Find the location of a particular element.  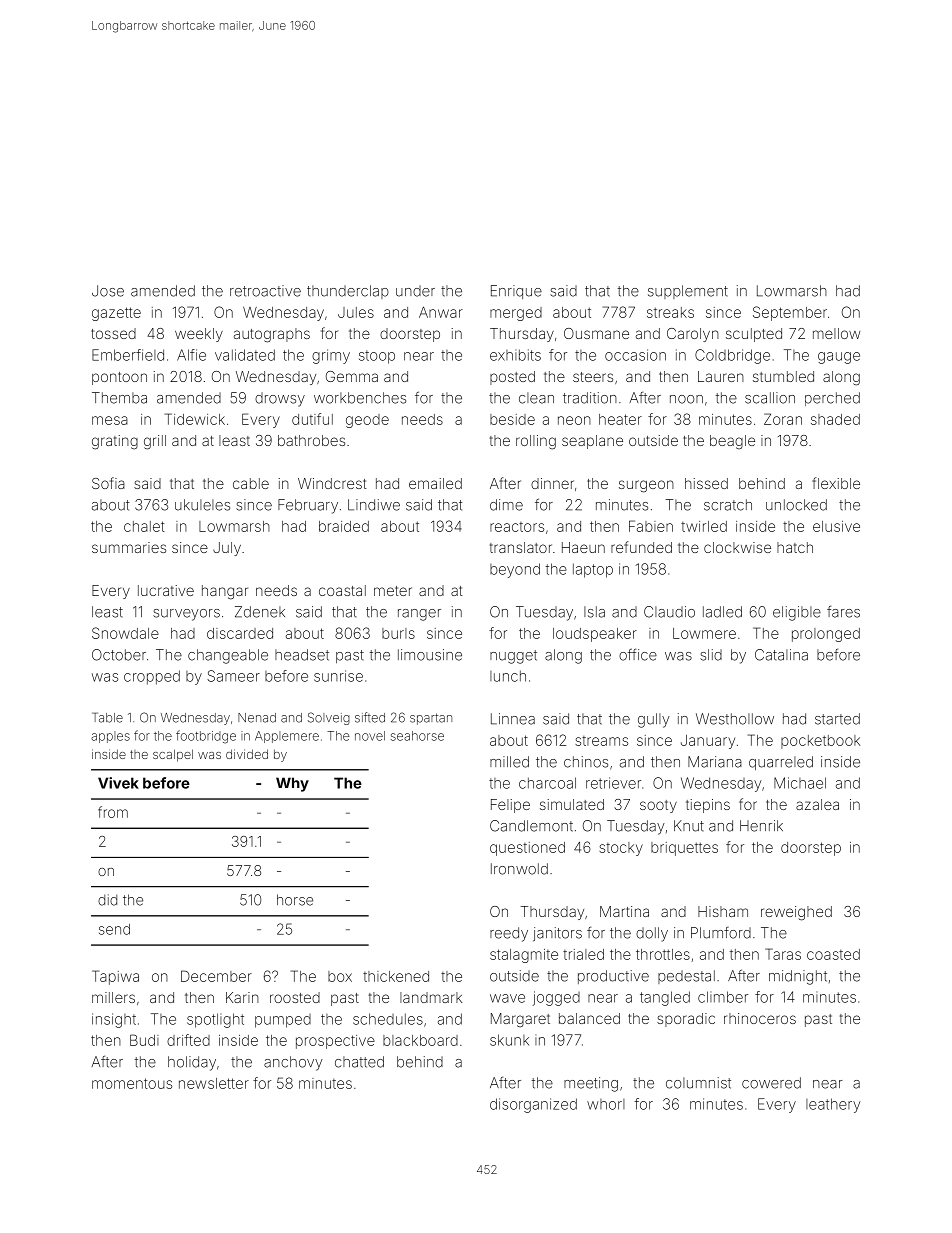

quarreled is located at coordinates (781, 763).
